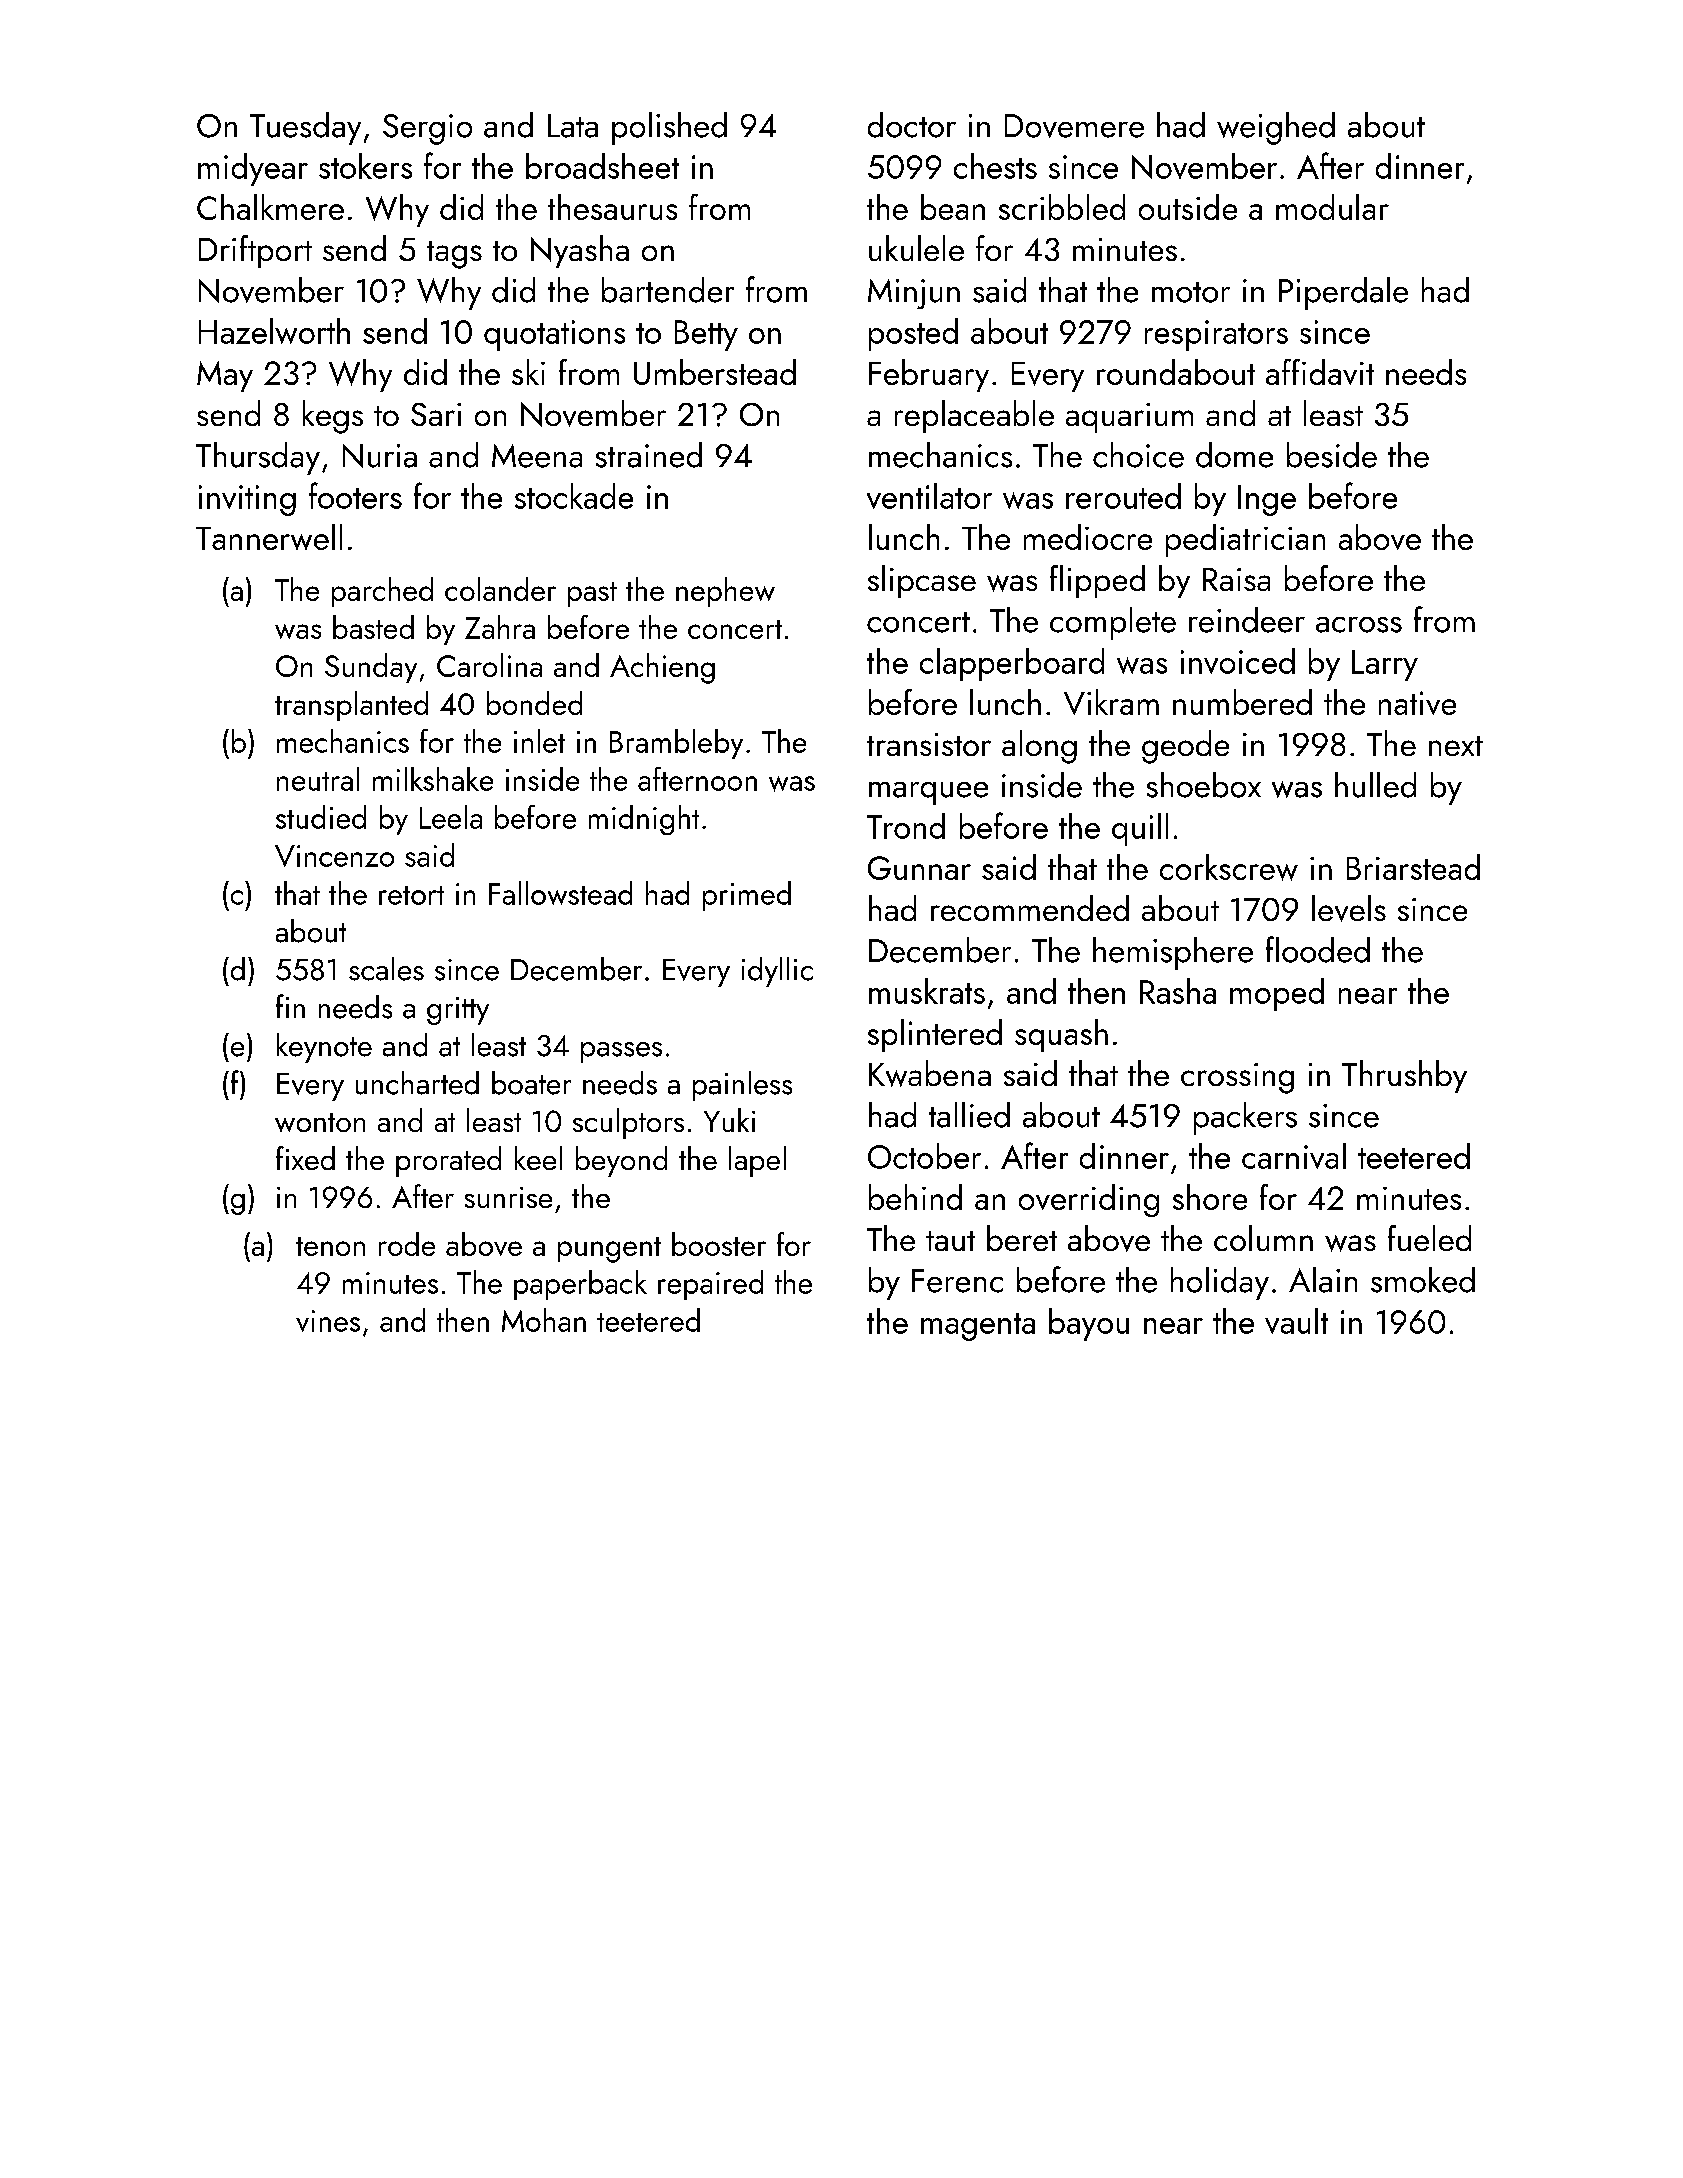 This screenshot has width=1683, height=2178. What do you see at coordinates (270, 207) in the screenshot?
I see `Chalkmere` at bounding box center [270, 207].
